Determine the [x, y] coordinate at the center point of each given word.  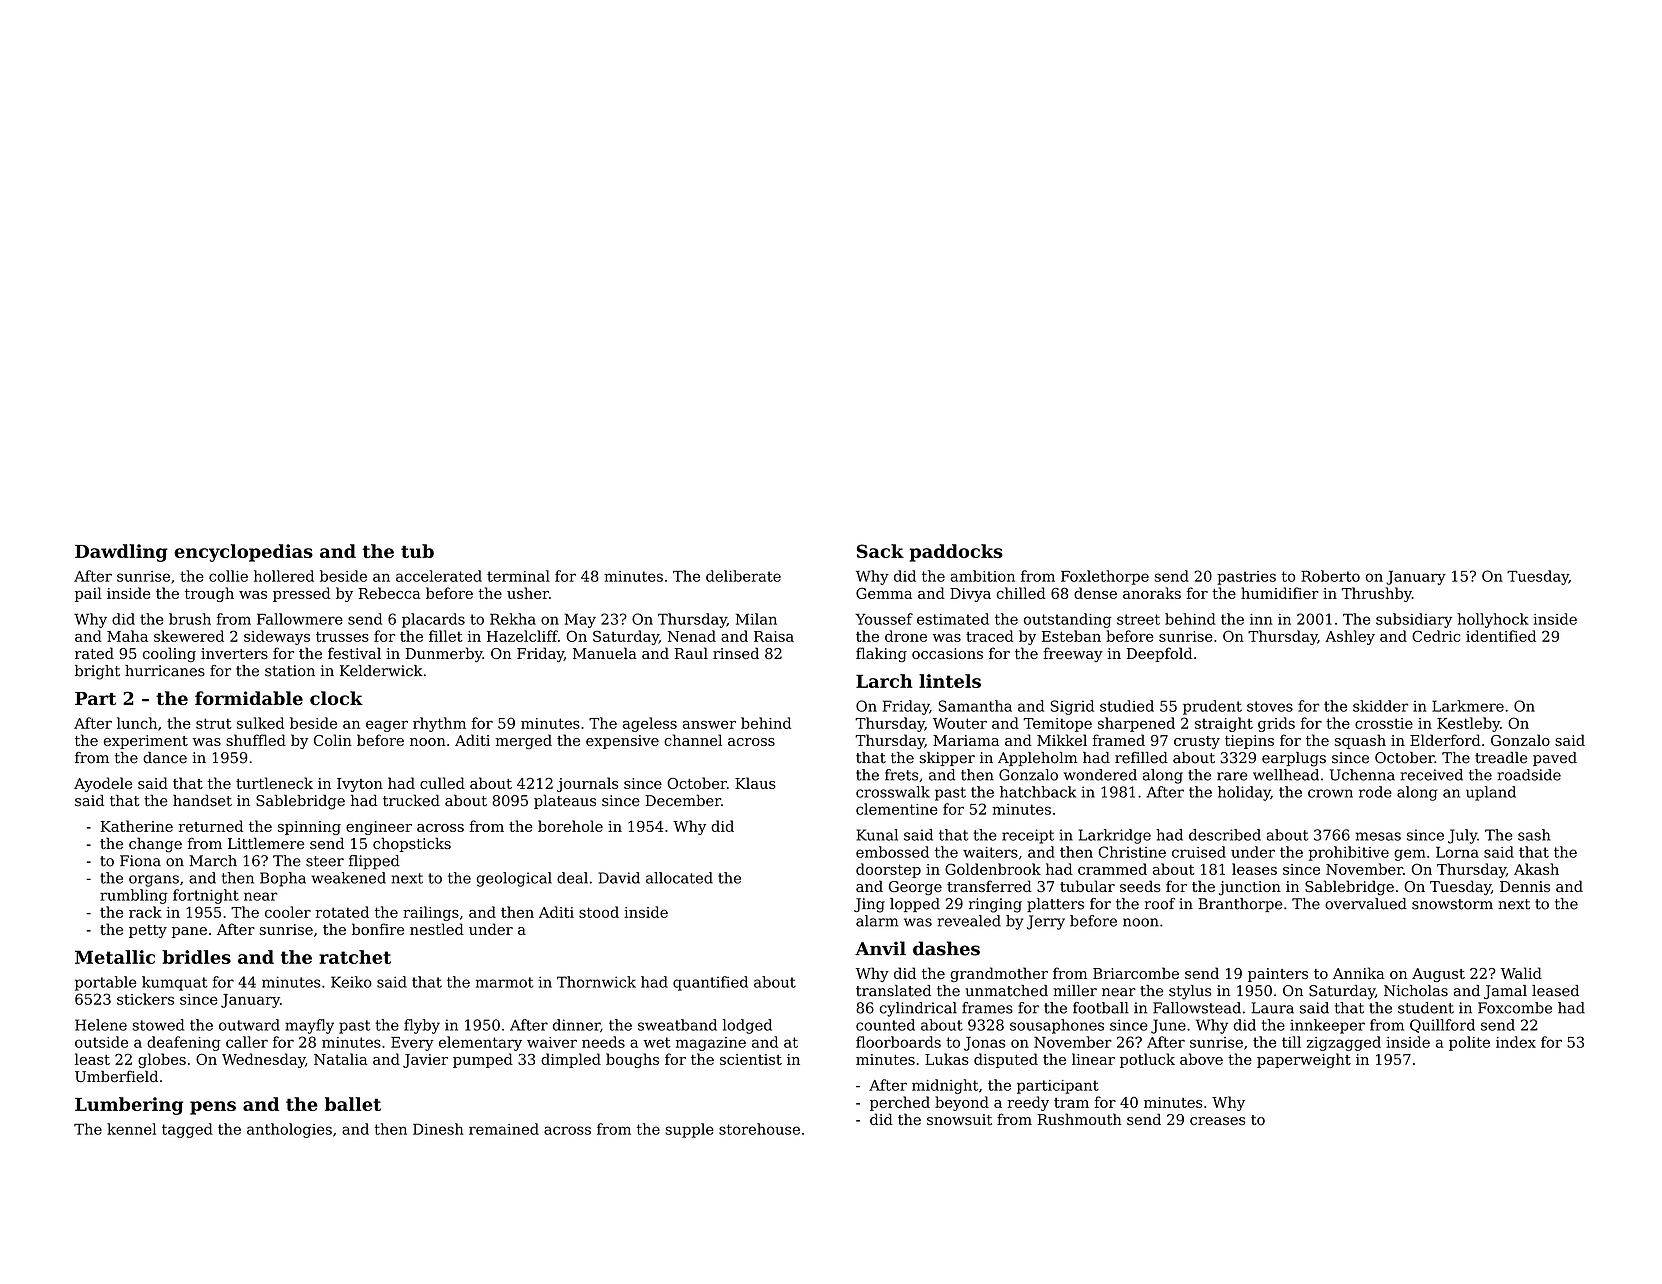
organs [154, 881]
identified [1501, 636]
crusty [1197, 742]
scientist [751, 1059]
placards [433, 620]
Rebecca [389, 593]
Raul [691, 653]
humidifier [1280, 593]
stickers [145, 999]
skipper [947, 759]
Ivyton [360, 785]
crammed [1112, 869]
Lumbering [129, 1106]
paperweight [1304, 1060]
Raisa [774, 636]
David [619, 878]
